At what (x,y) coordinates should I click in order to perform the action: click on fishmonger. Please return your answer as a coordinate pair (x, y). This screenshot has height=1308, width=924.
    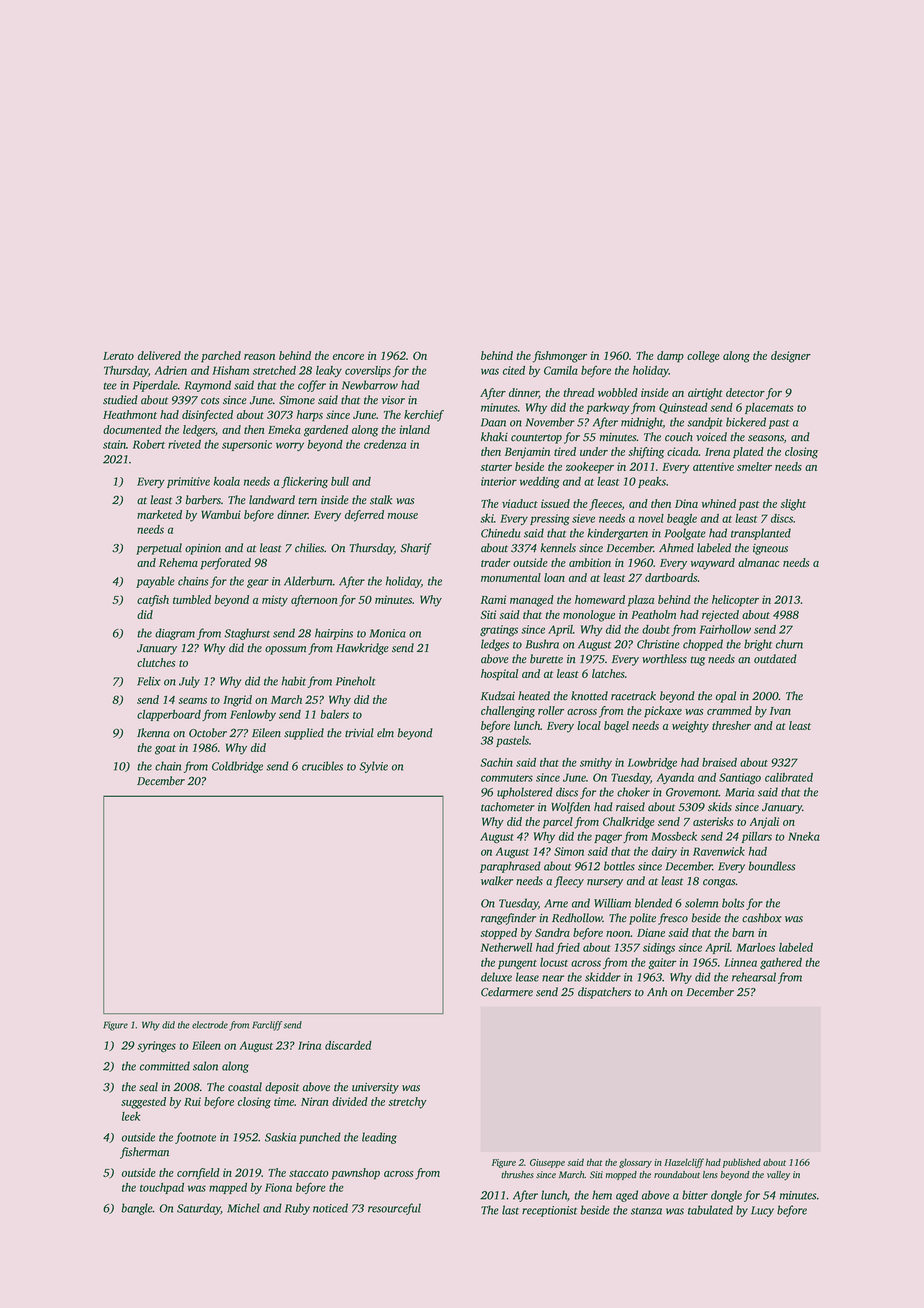
    Looking at the image, I should click on (560, 357).
